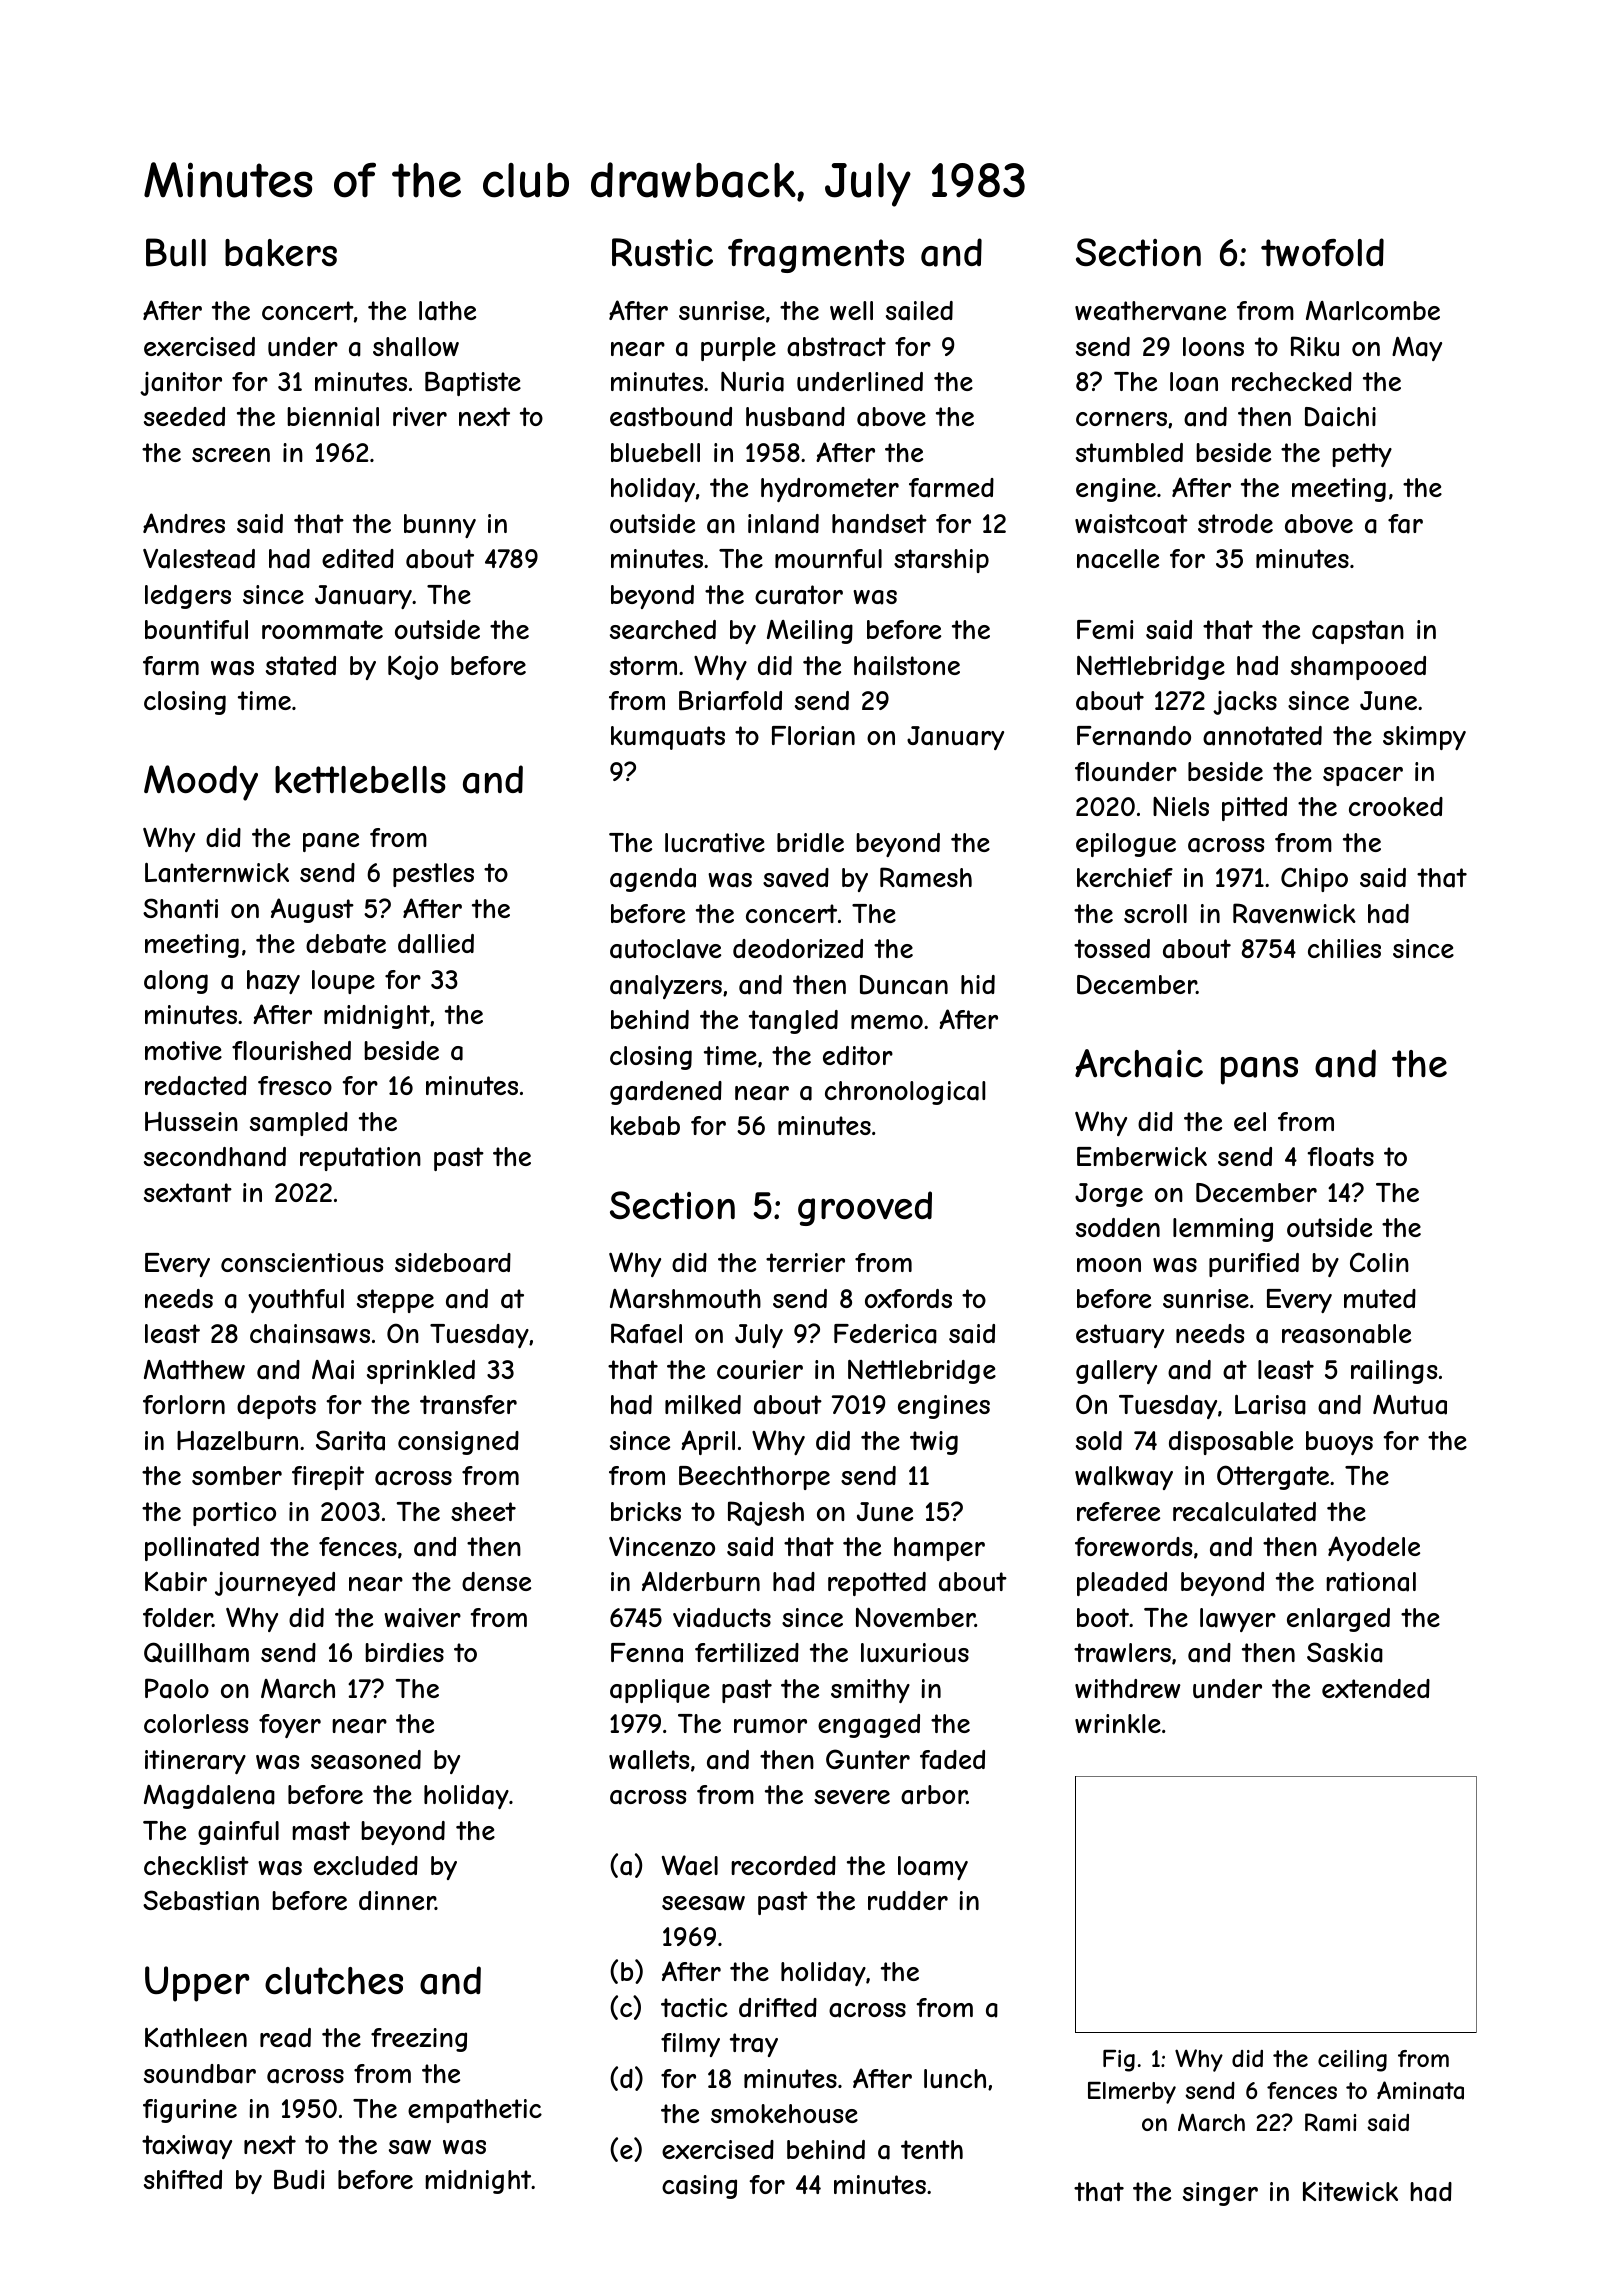 This image has height=2292, width=1620. What do you see at coordinates (176, 252) in the image?
I see `Bull` at bounding box center [176, 252].
